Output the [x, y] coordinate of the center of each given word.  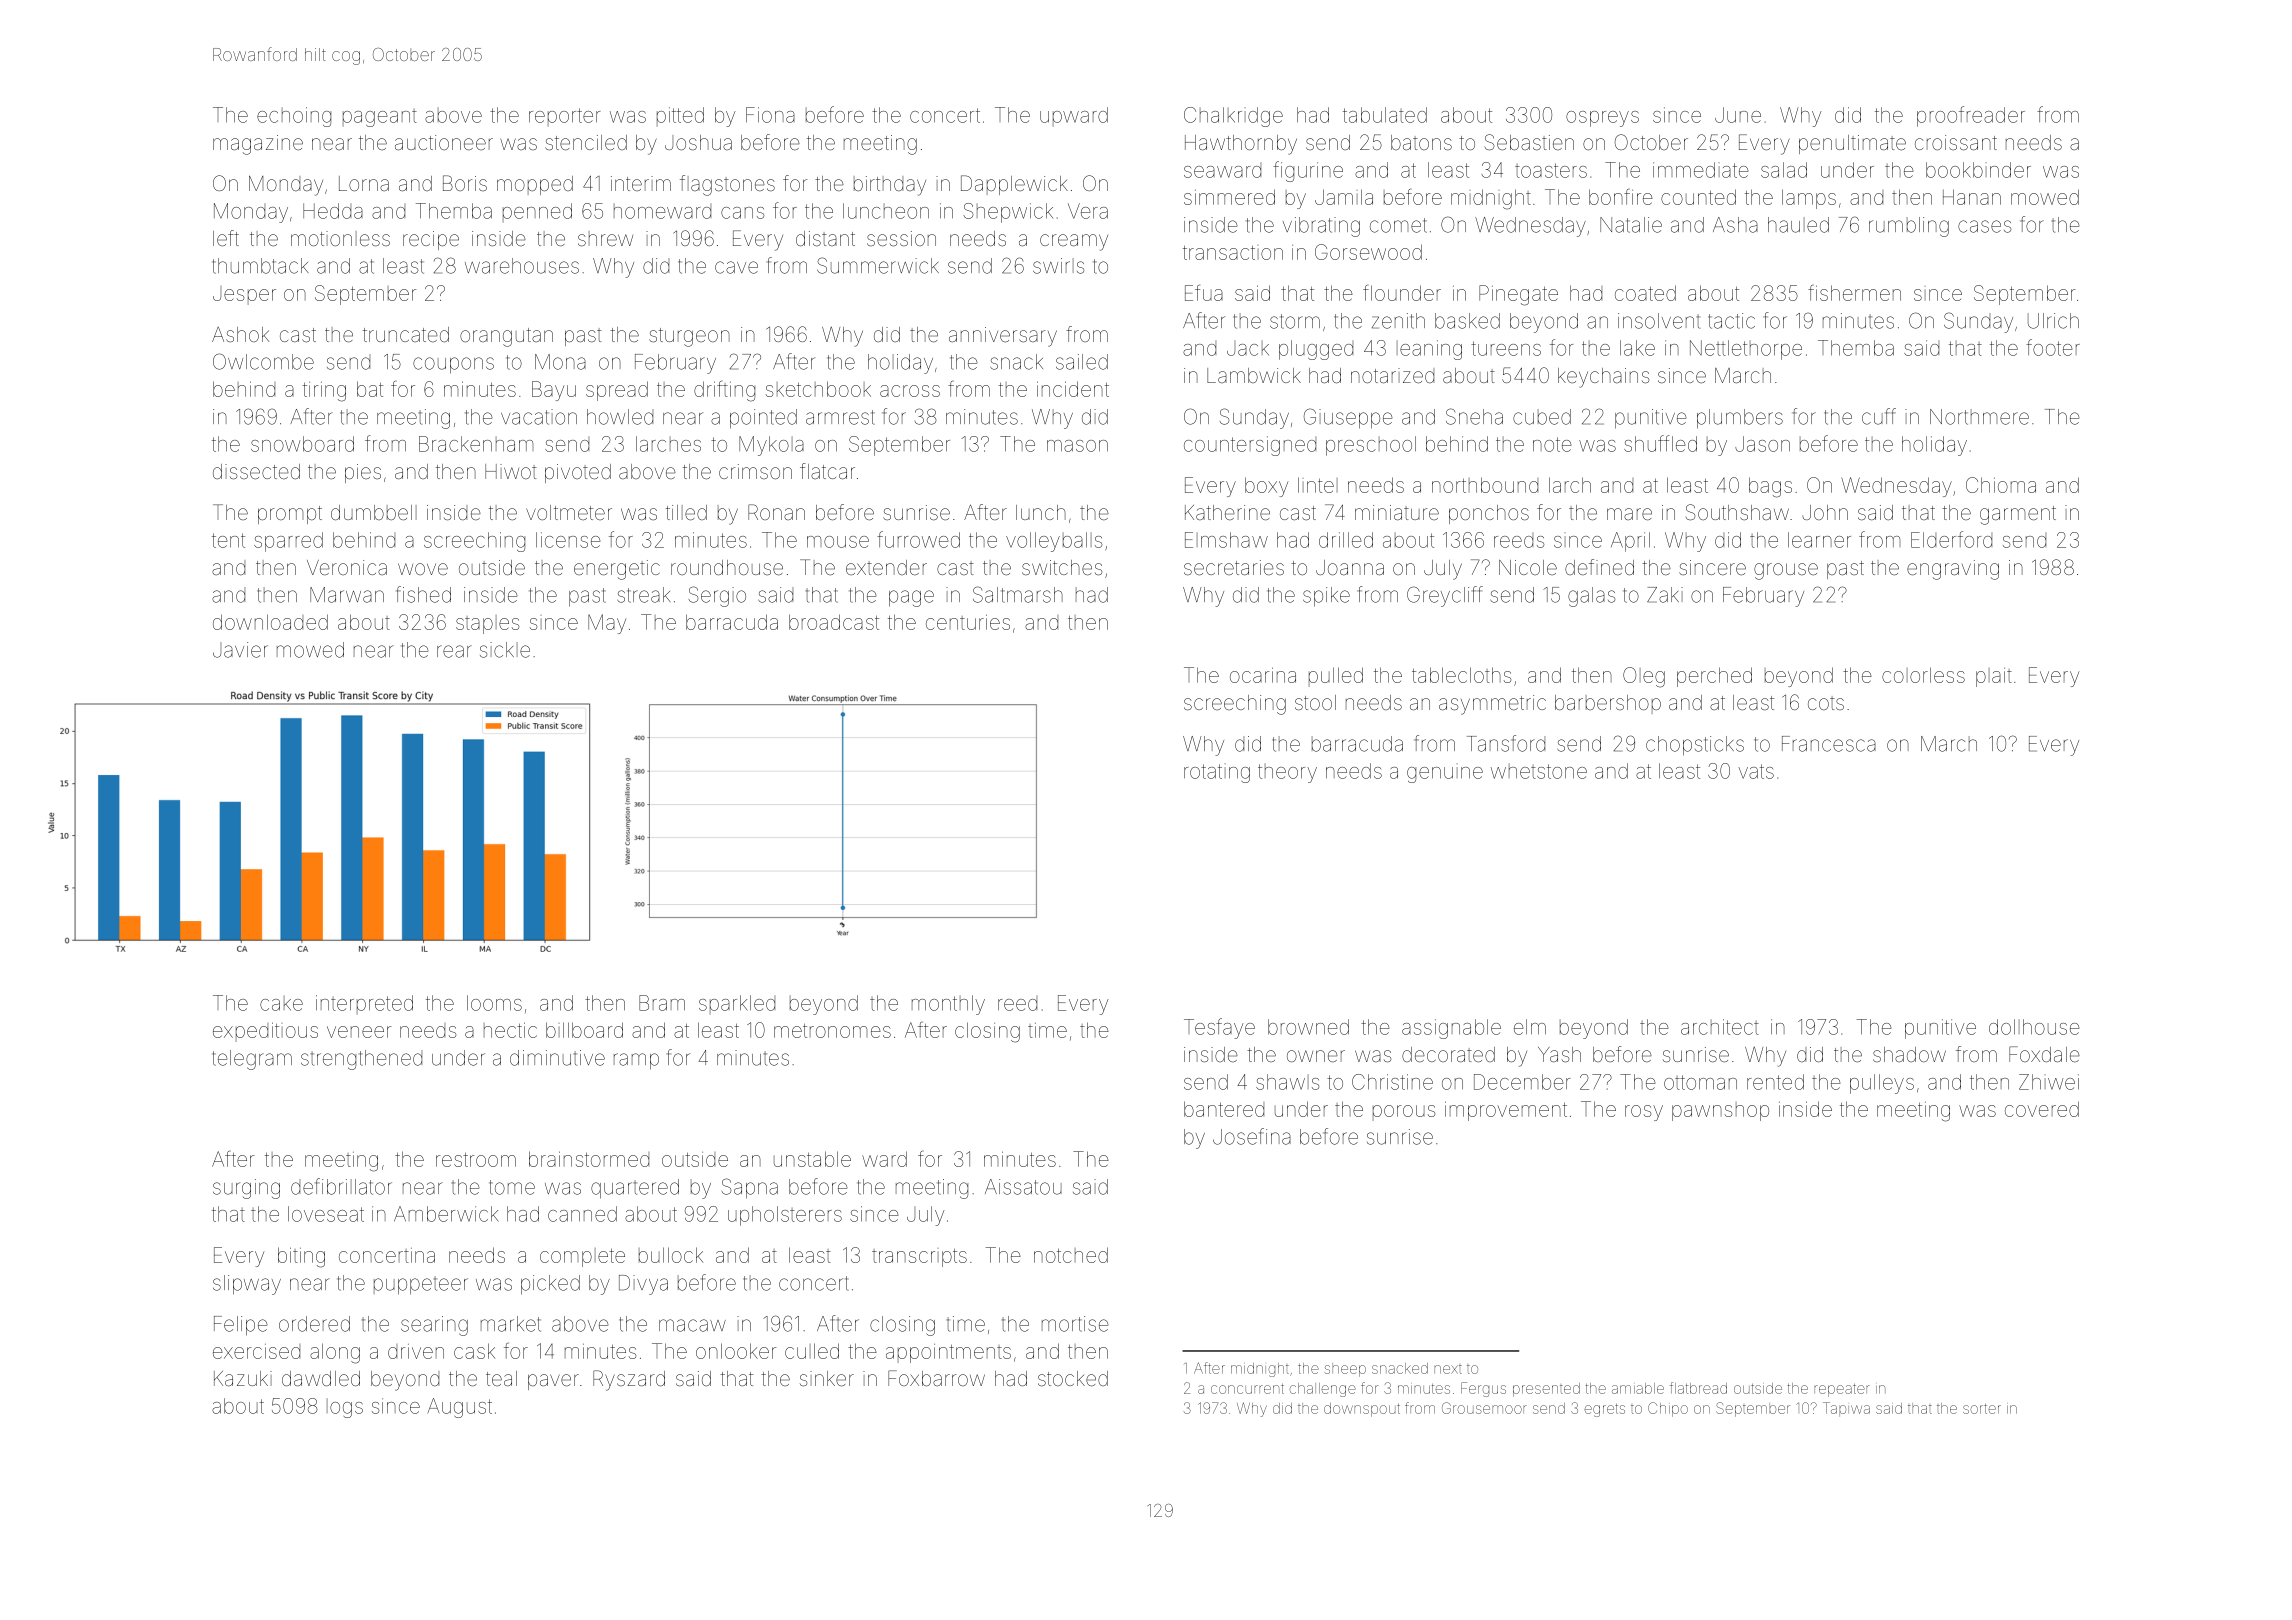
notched [1071, 1255]
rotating [1217, 773]
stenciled [586, 142]
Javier [240, 650]
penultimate [1852, 144]
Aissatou [1023, 1187]
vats [1756, 771]
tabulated [1385, 115]
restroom [476, 1160]
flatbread [1698, 1388]
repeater [1842, 1390]
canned [582, 1214]
